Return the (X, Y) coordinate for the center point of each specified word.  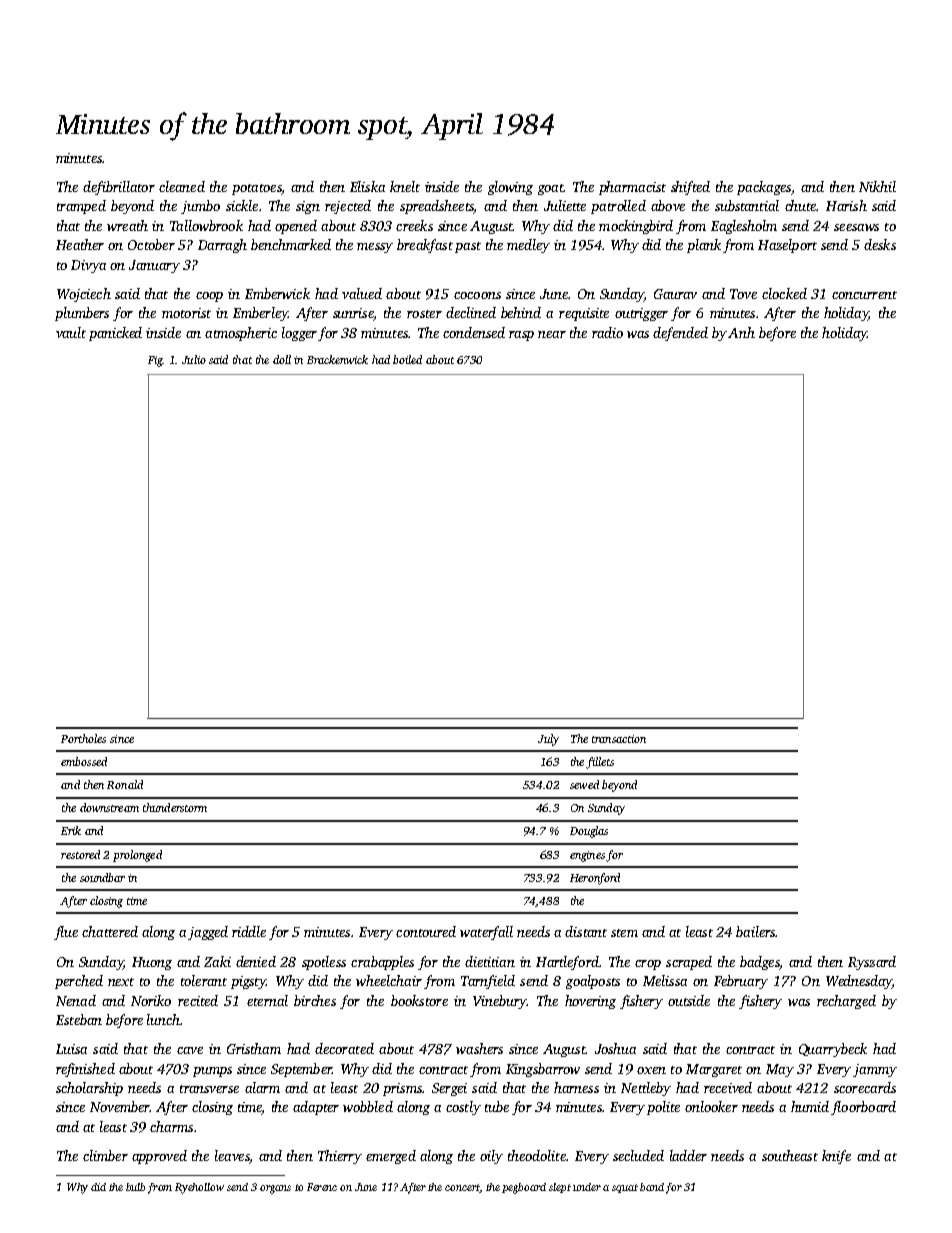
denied (256, 961)
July (548, 740)
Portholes (83, 738)
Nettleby (646, 1089)
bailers (755, 931)
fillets (600, 763)
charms (171, 1126)
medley (528, 246)
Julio (194, 359)
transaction (619, 739)
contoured (426, 931)
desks (880, 244)
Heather (80, 244)
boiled (407, 359)
